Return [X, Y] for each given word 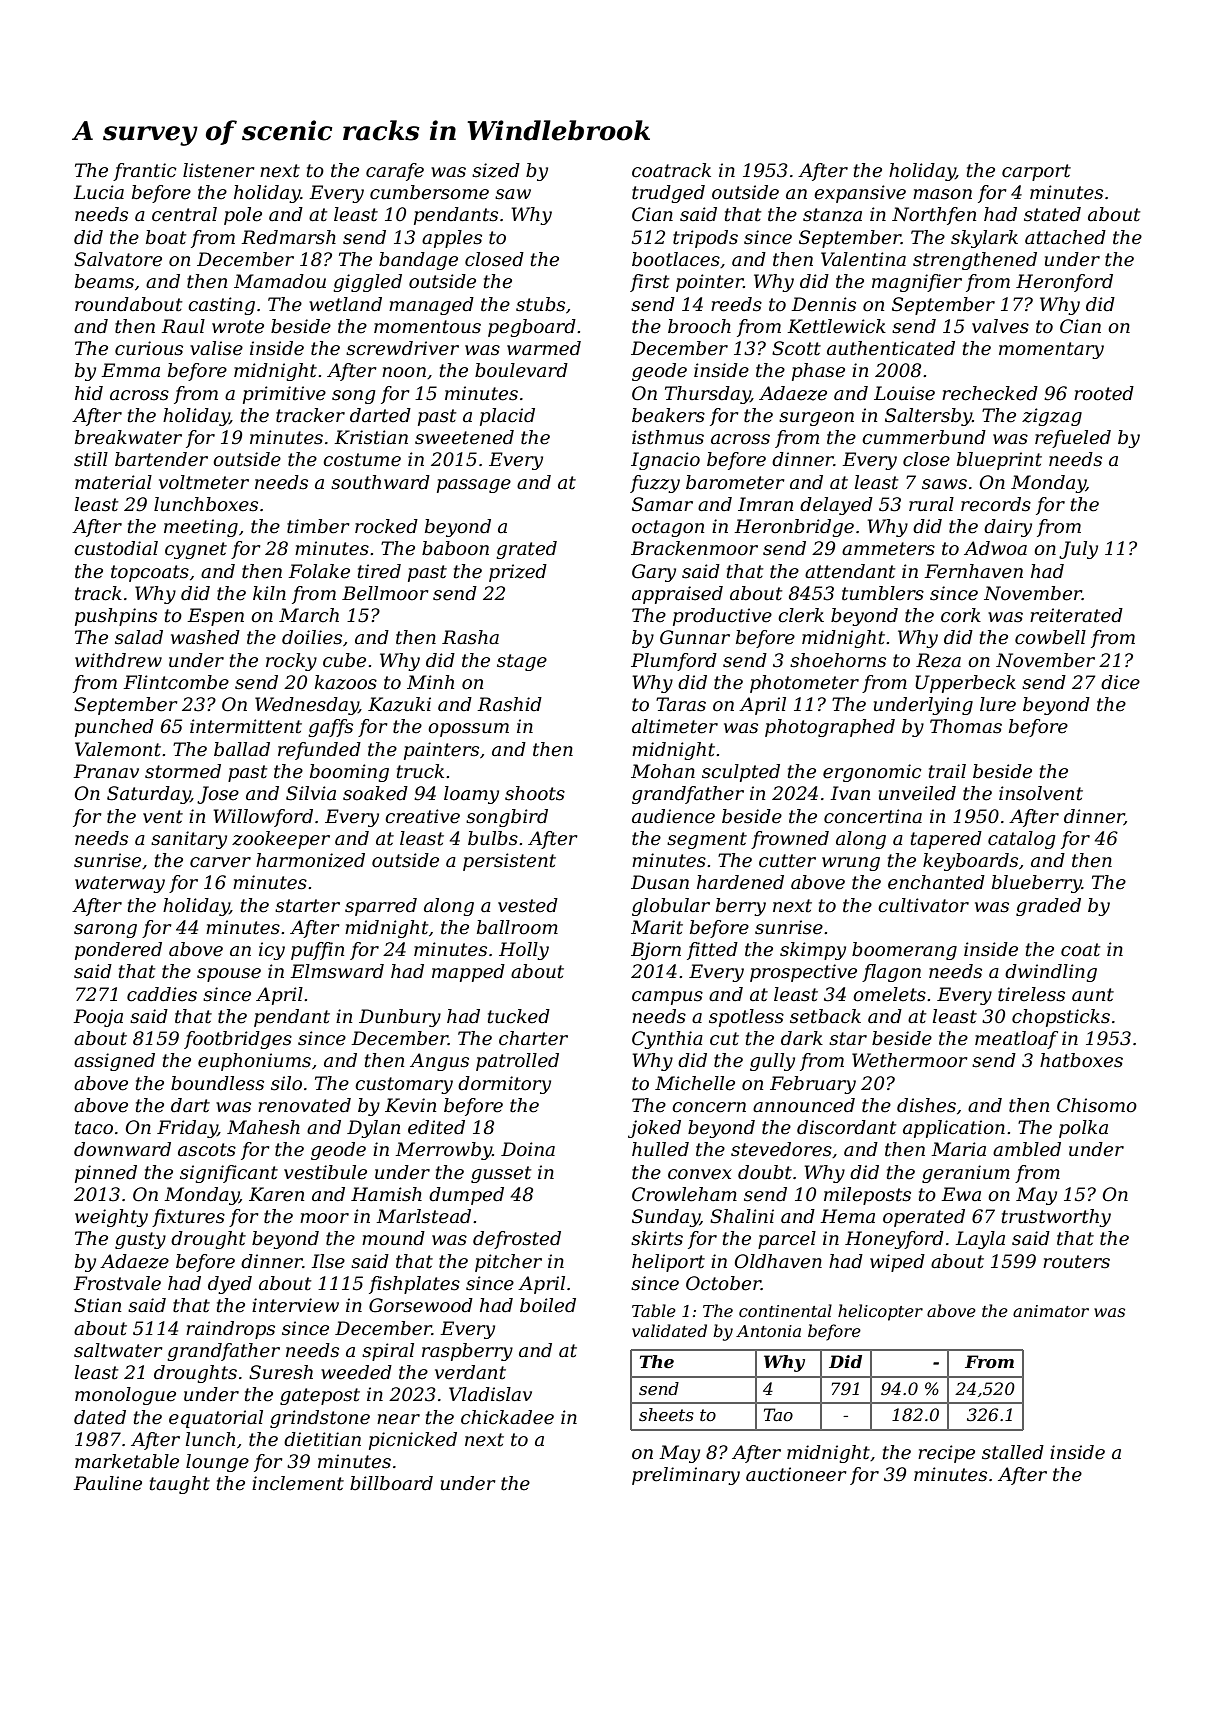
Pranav [106, 771]
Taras [681, 704]
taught [180, 1485]
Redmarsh [288, 237]
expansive [860, 194]
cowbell [1050, 637]
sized [496, 170]
